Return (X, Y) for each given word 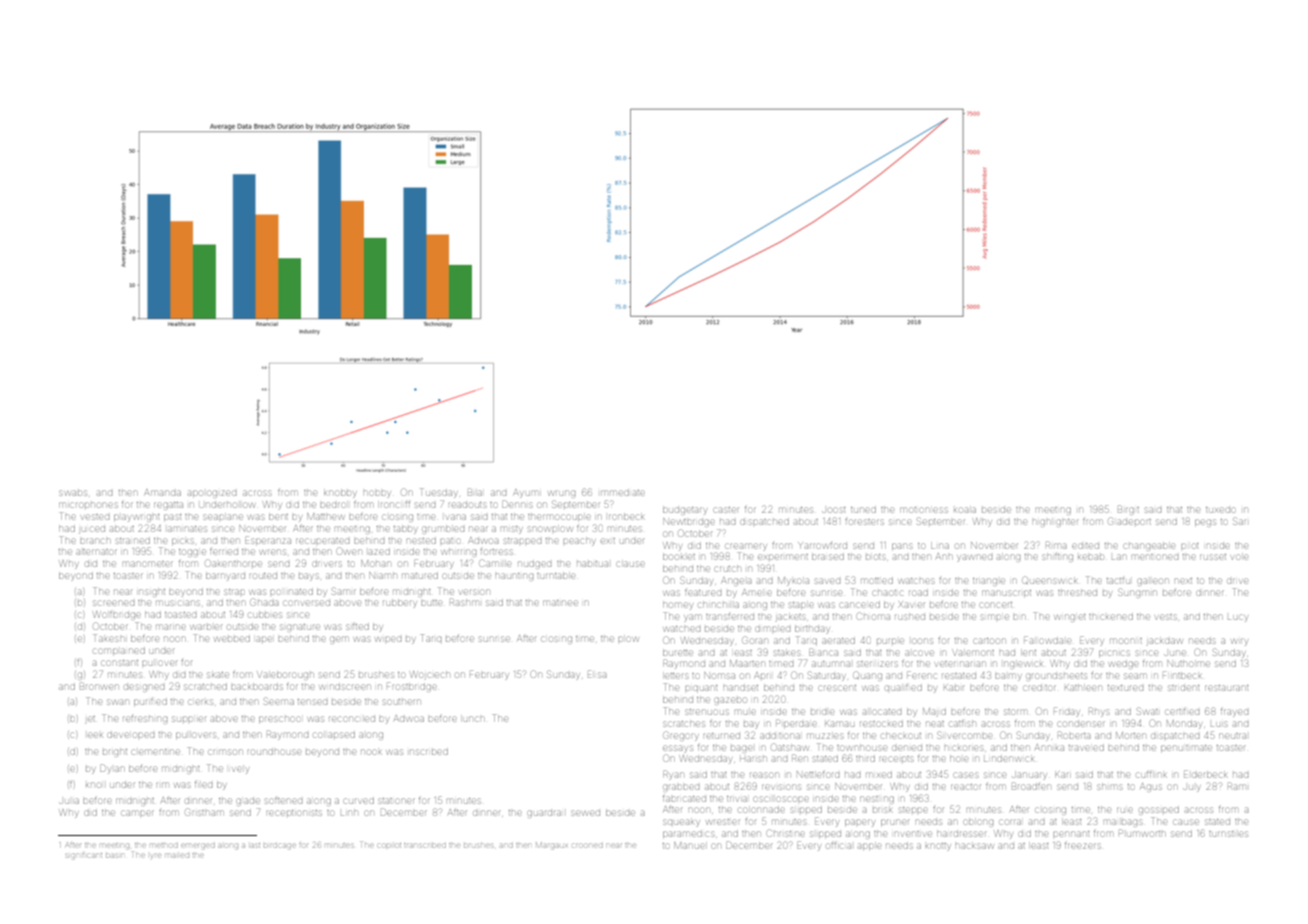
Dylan (112, 769)
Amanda (163, 492)
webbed (232, 638)
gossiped (1159, 810)
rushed (910, 617)
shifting (1057, 557)
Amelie (756, 592)
